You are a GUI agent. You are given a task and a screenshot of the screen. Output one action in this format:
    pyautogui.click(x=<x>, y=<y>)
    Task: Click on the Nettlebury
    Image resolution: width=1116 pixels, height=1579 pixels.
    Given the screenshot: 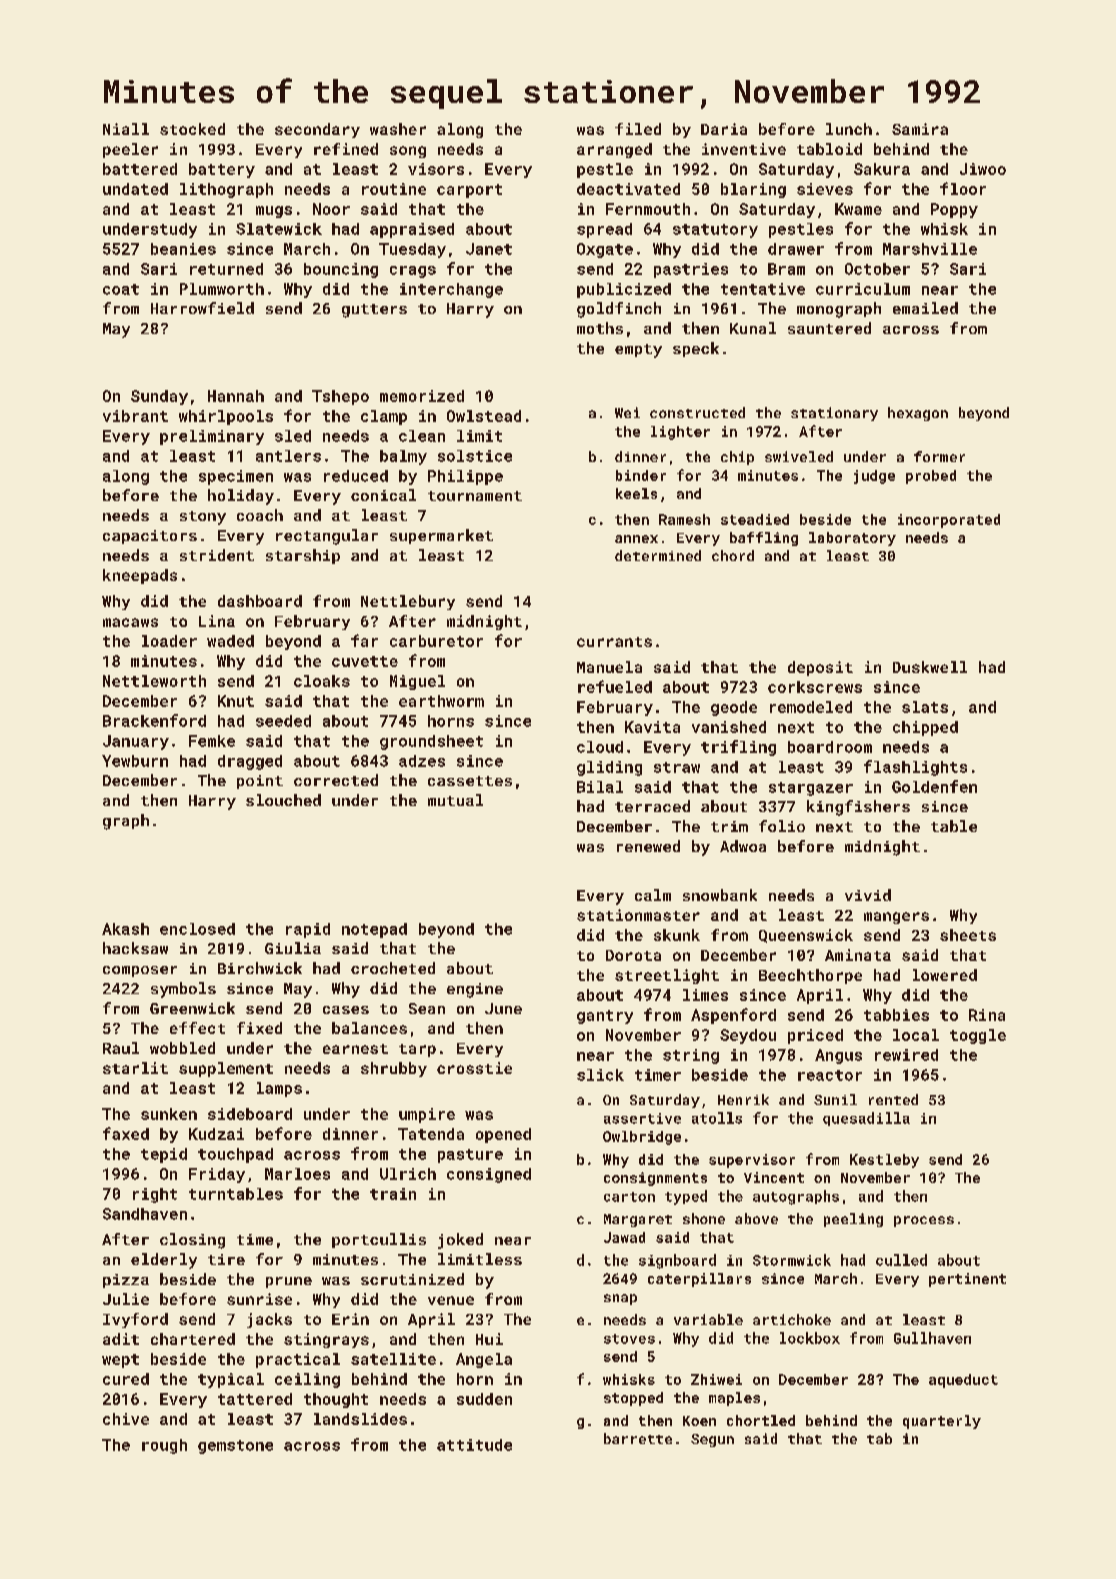 What is the action you would take?
    pyautogui.click(x=408, y=602)
